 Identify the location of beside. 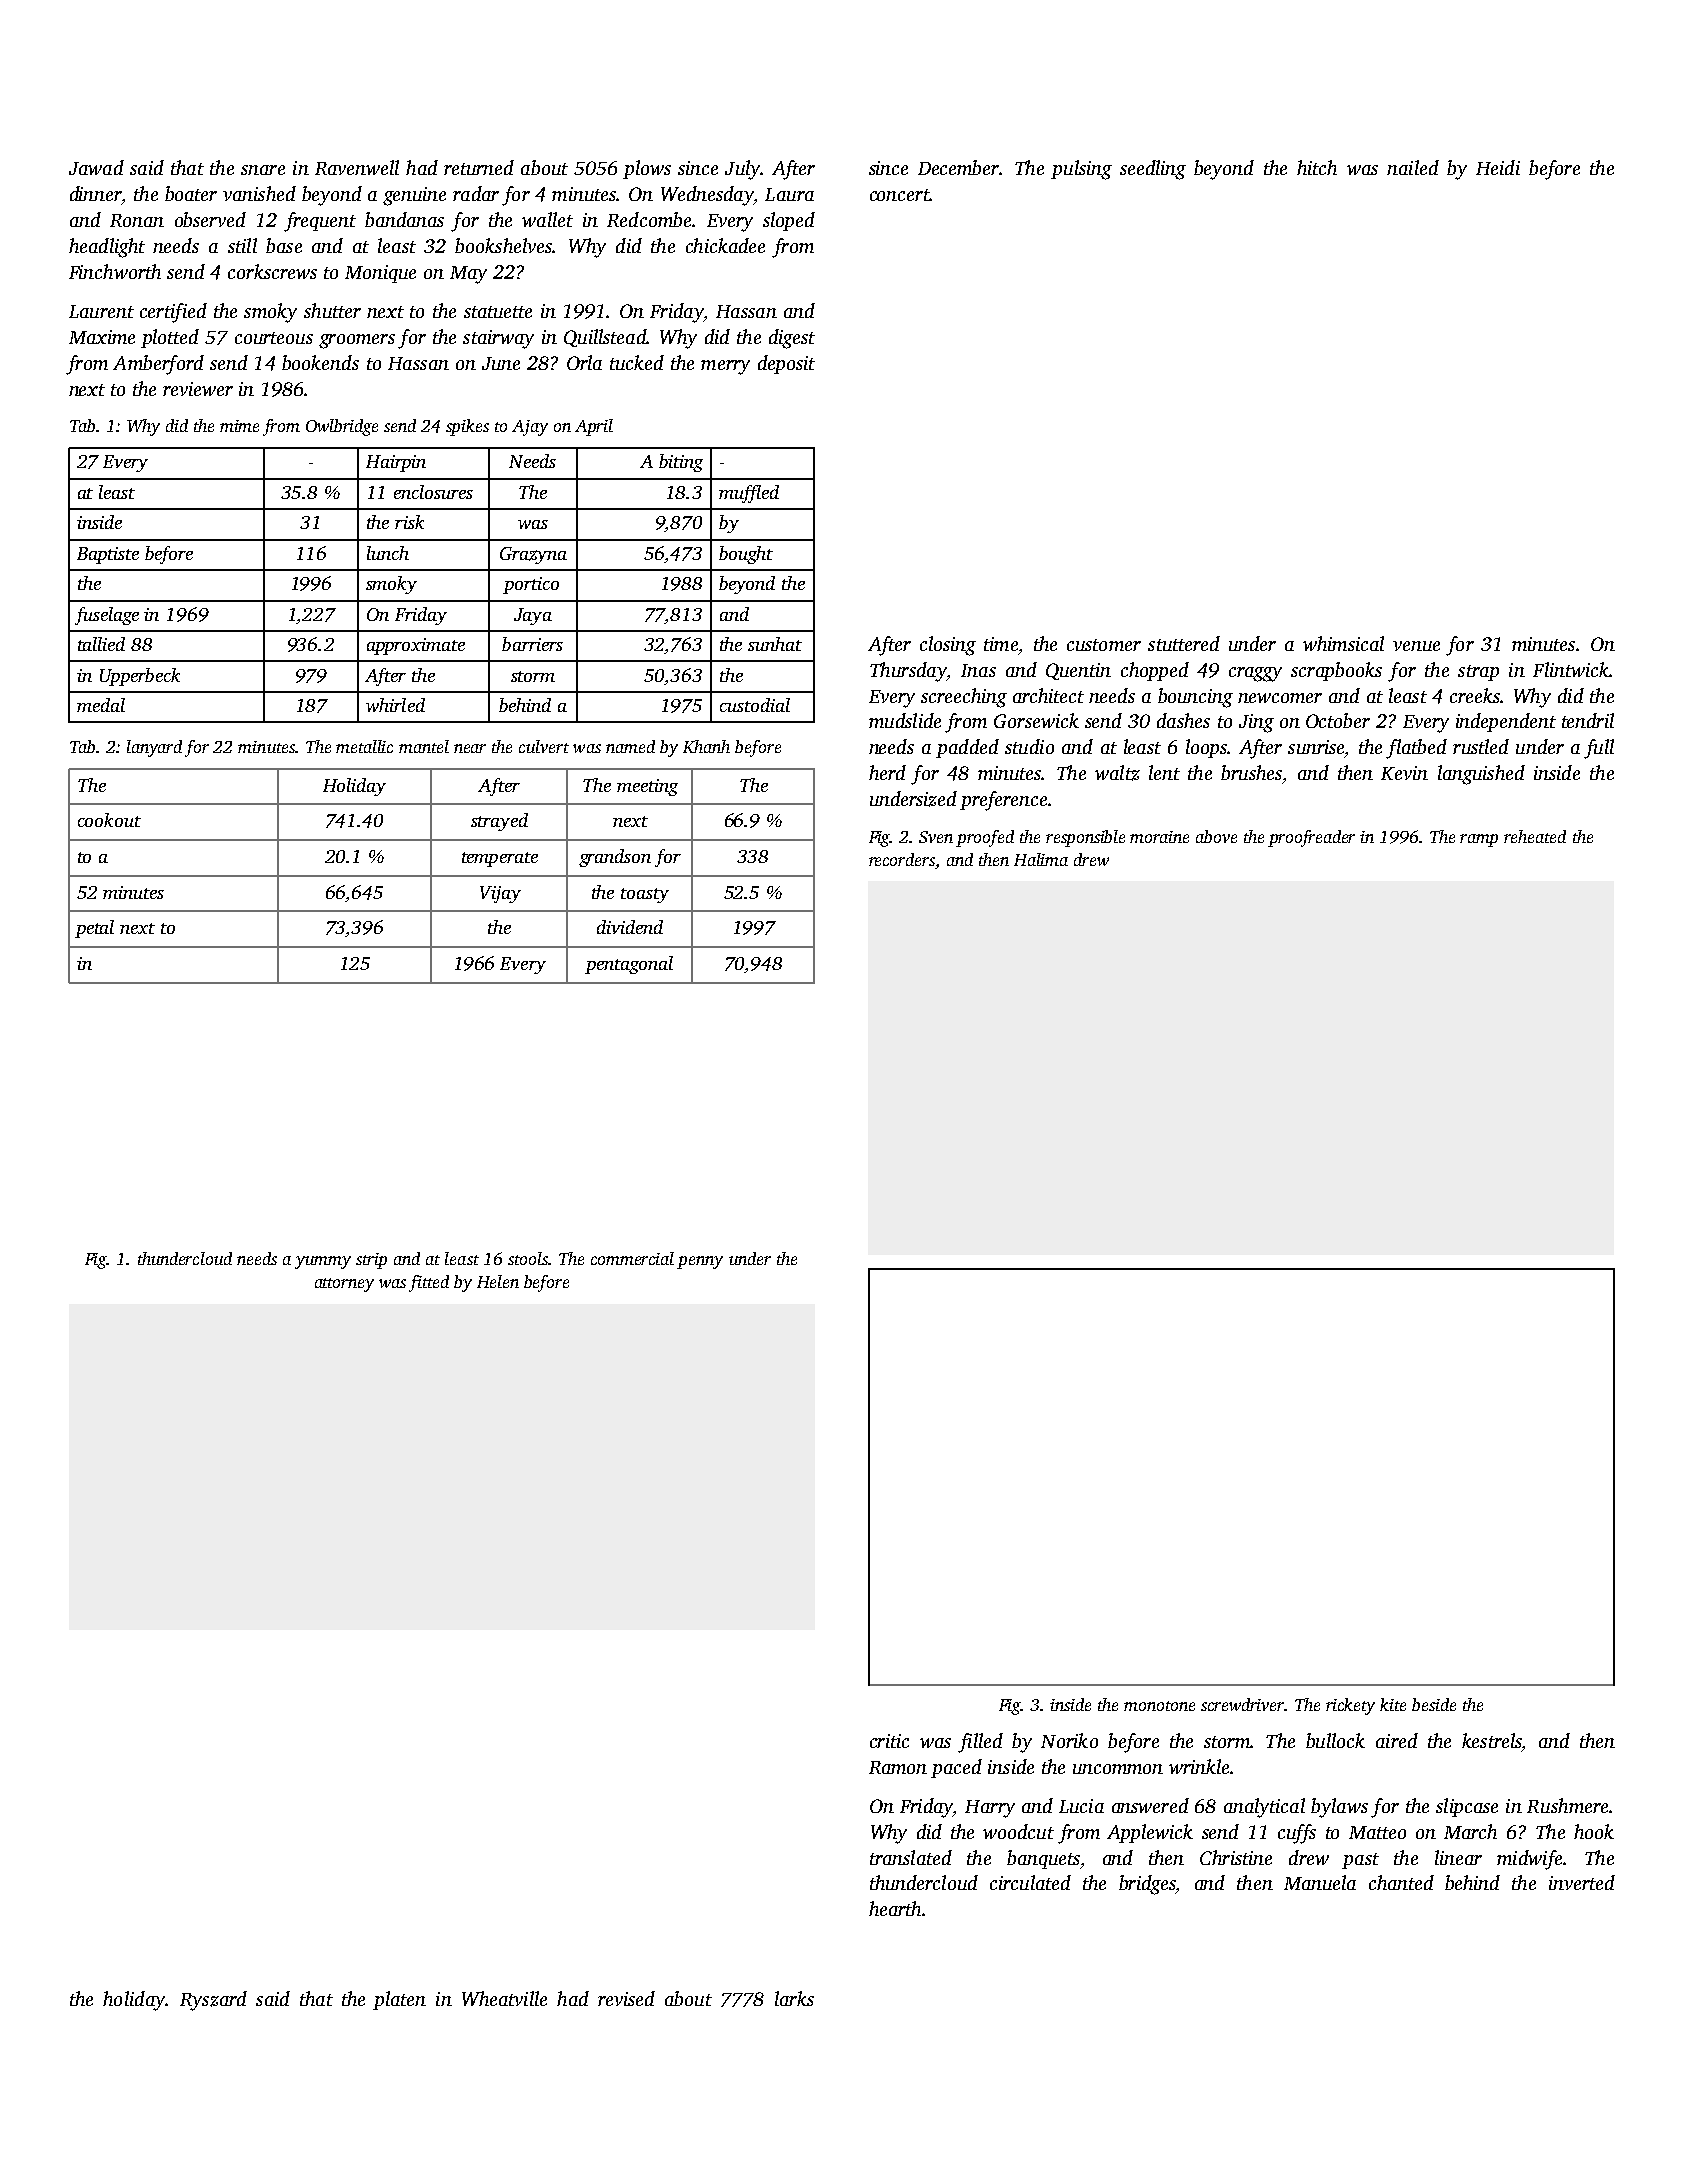
(1434, 1704).
